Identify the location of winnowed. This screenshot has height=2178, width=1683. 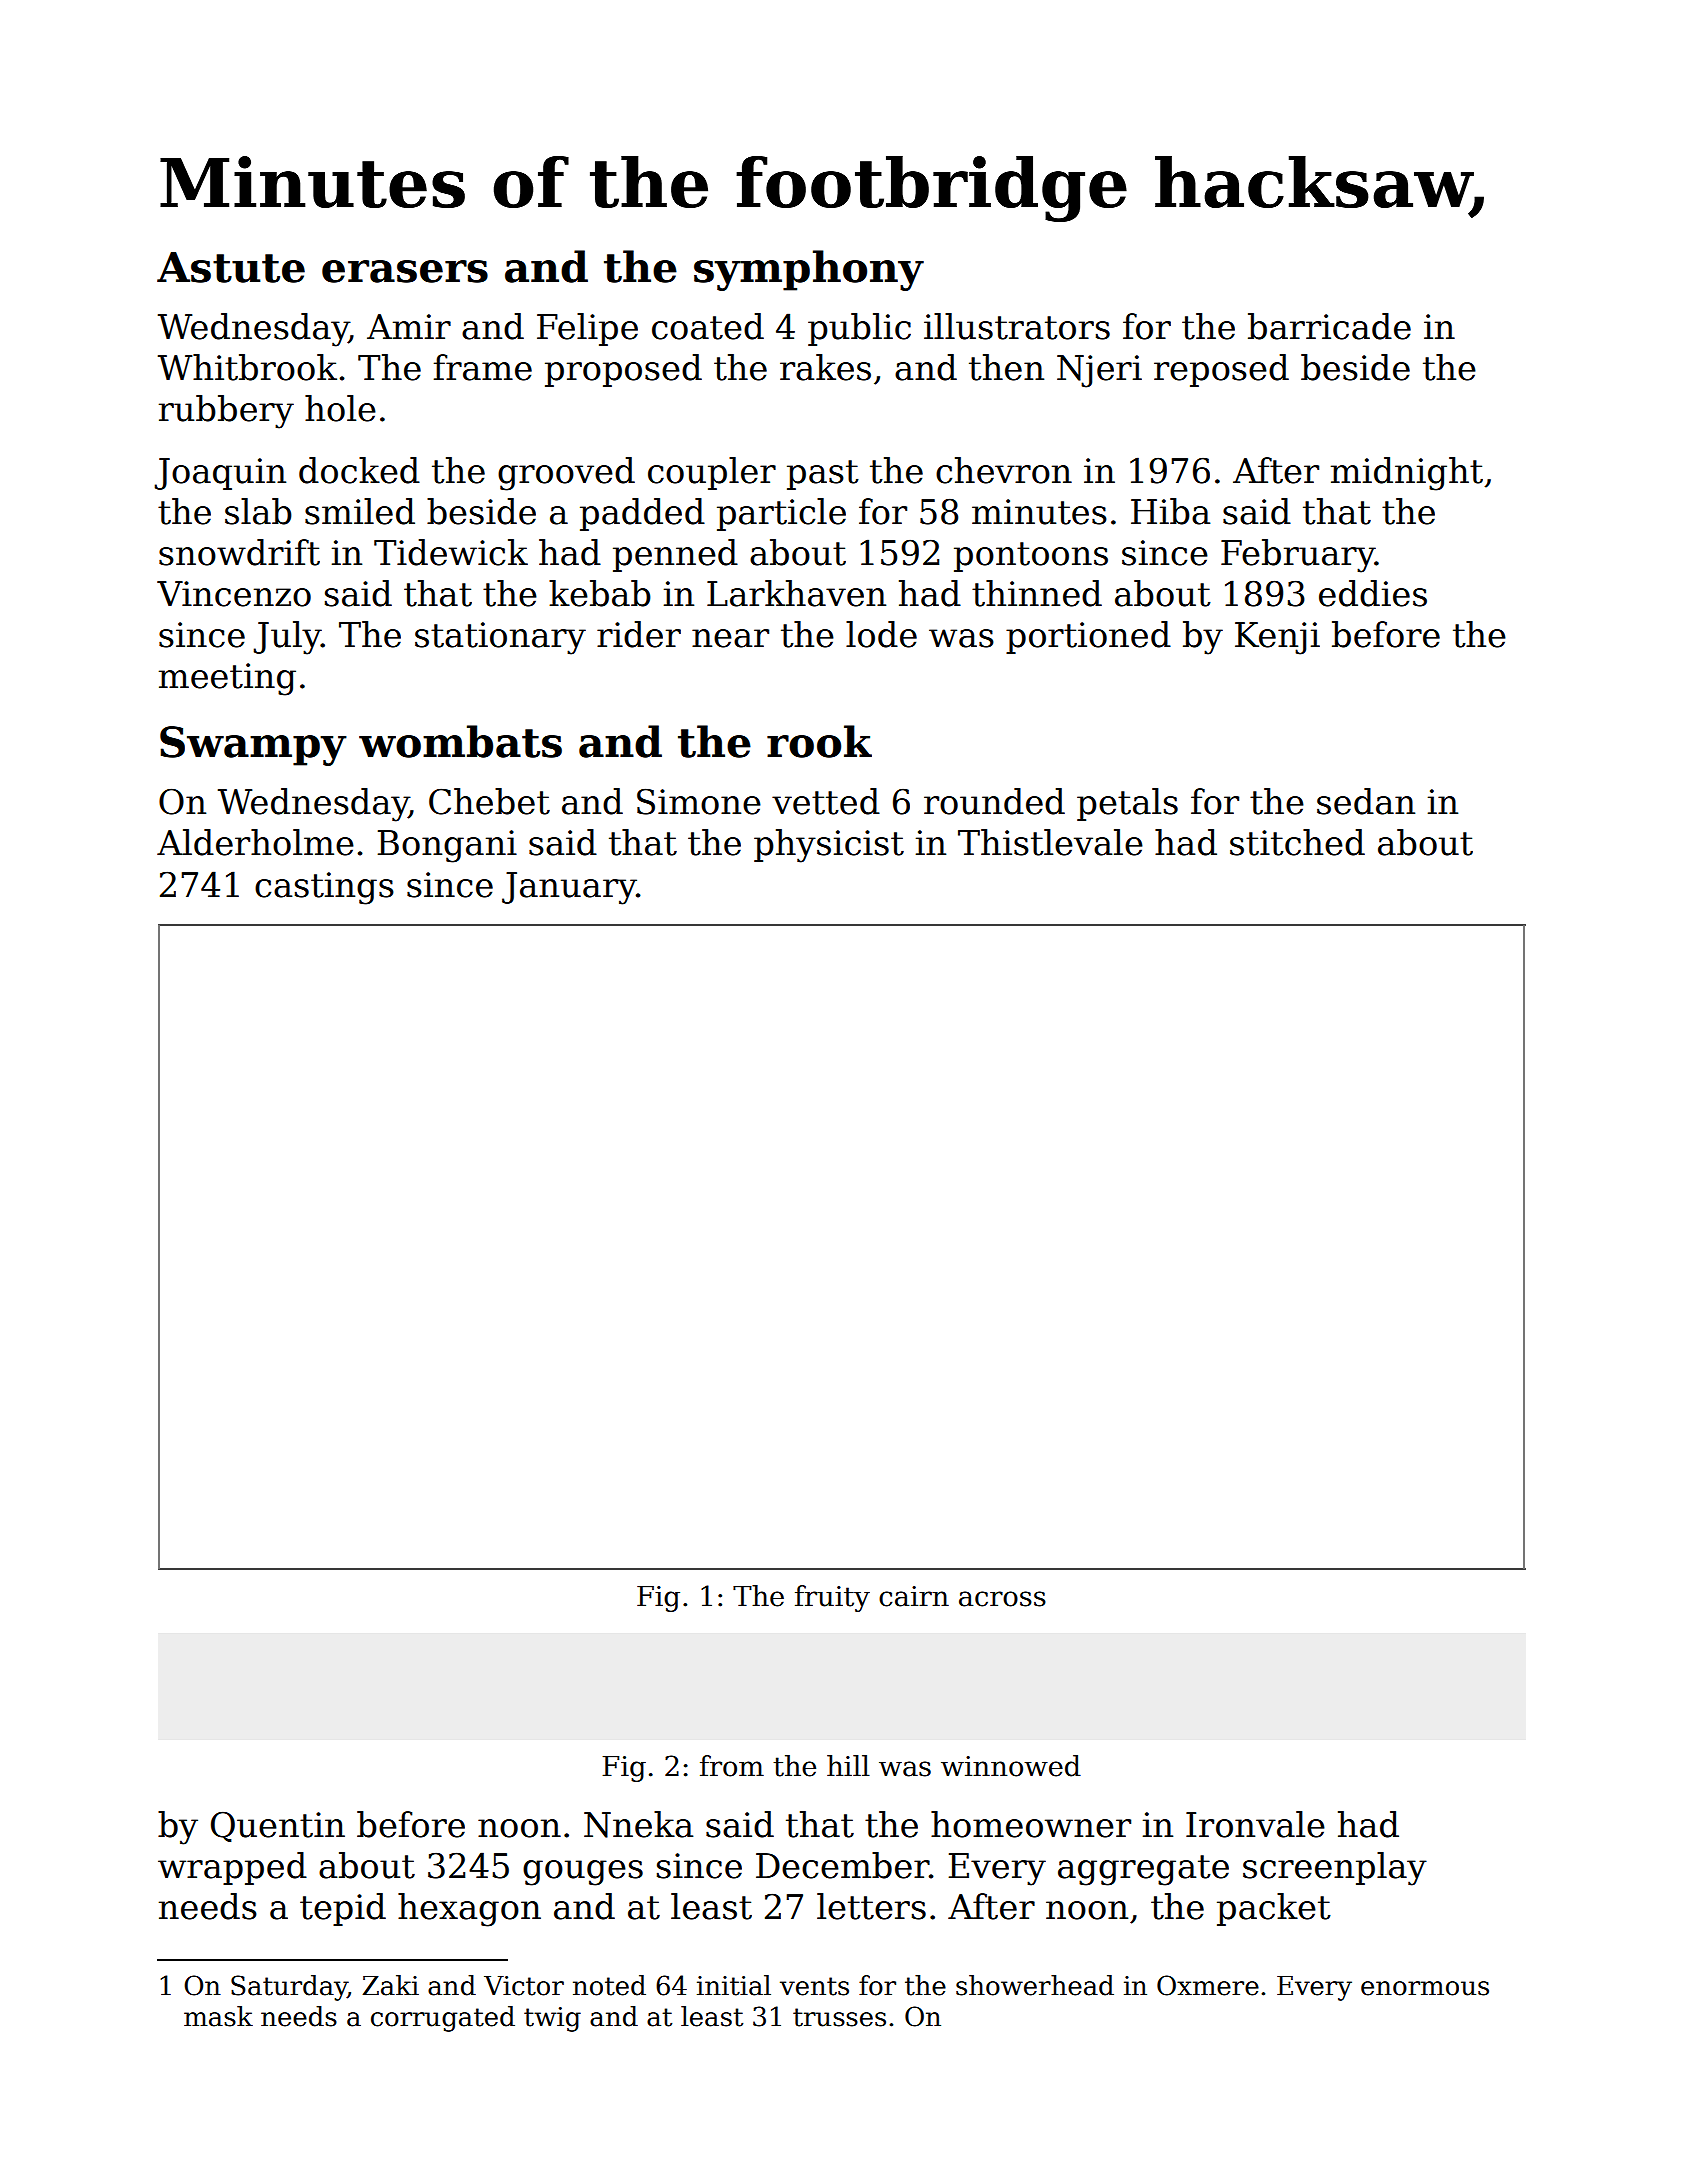
(1011, 1766).
